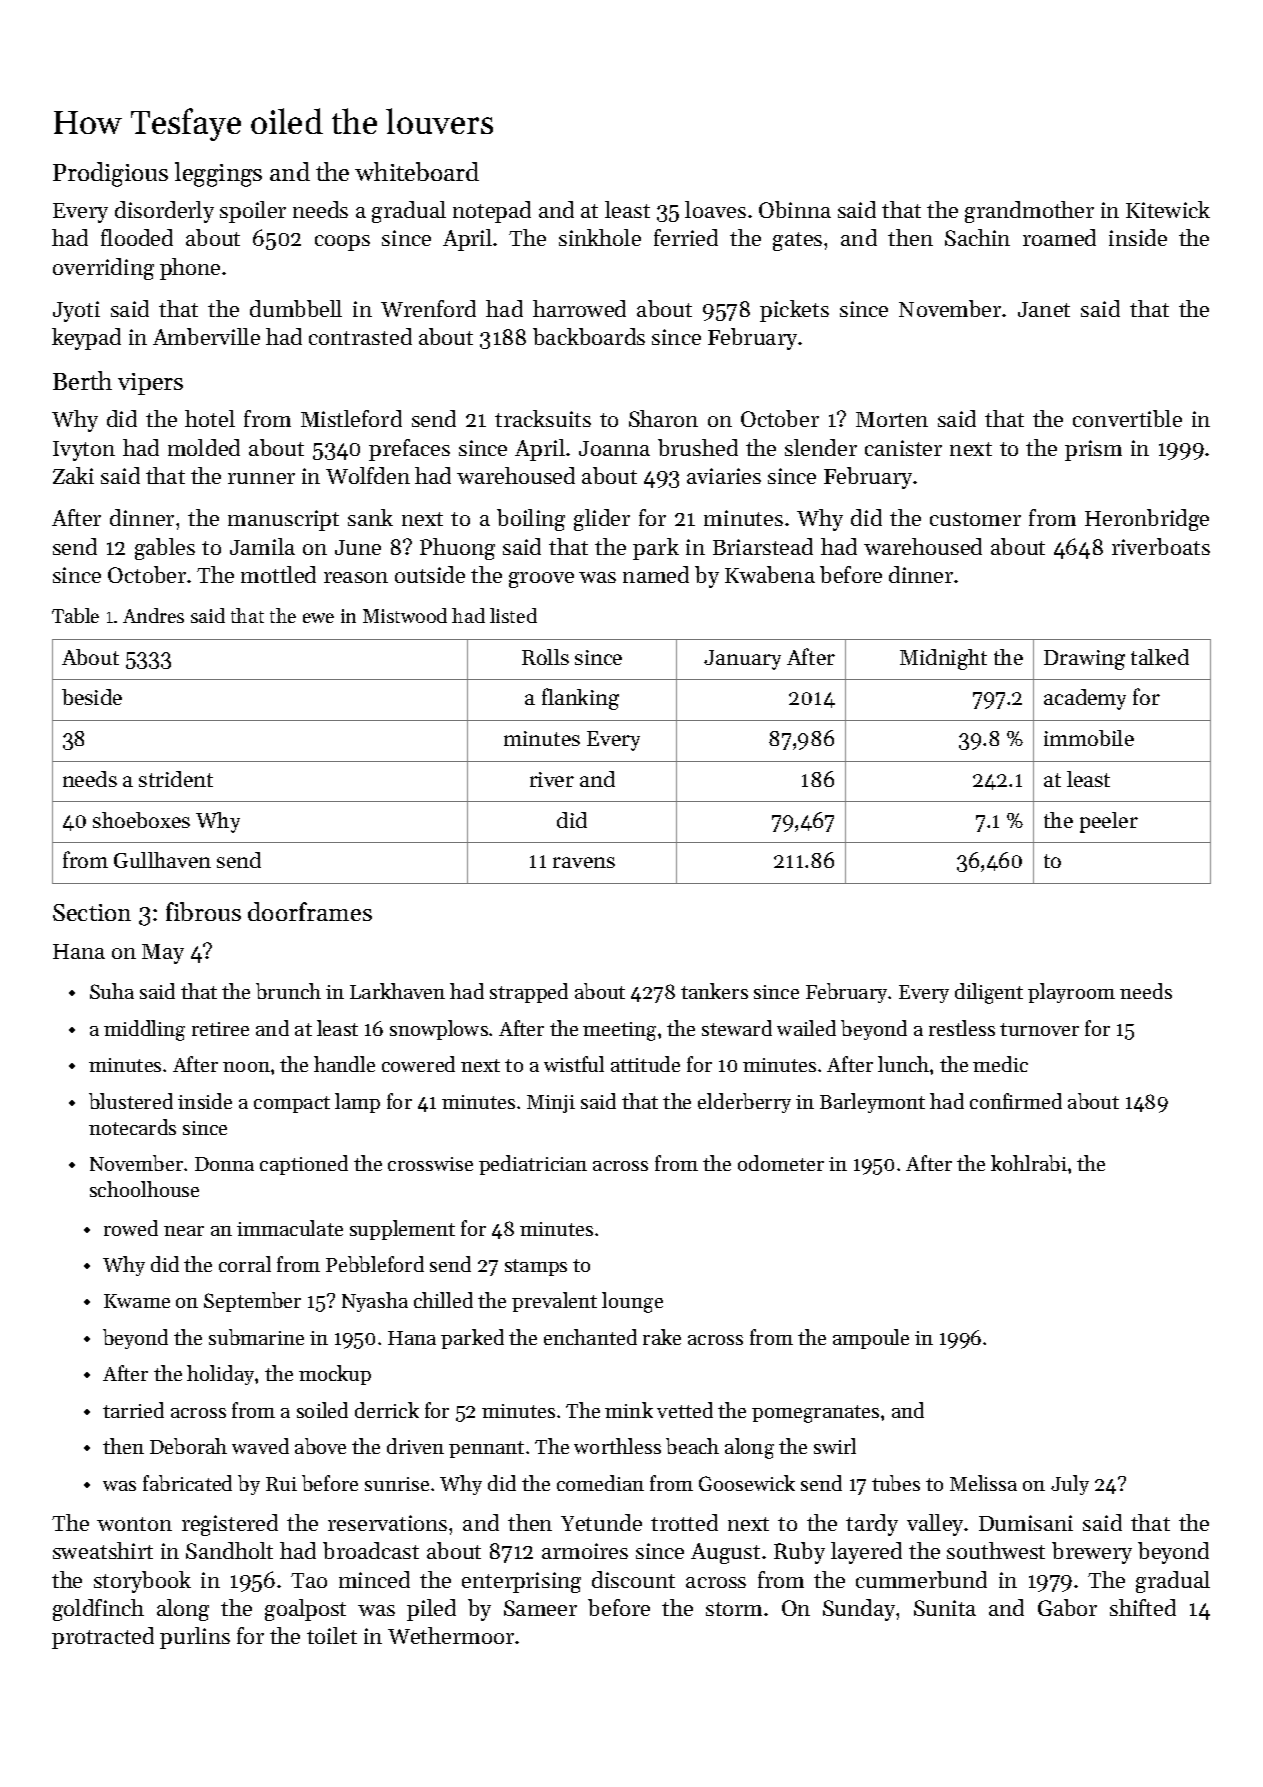 The height and width of the screenshot is (1787, 1263). Describe the element at coordinates (714, 991) in the screenshot. I see `tankers` at that location.
